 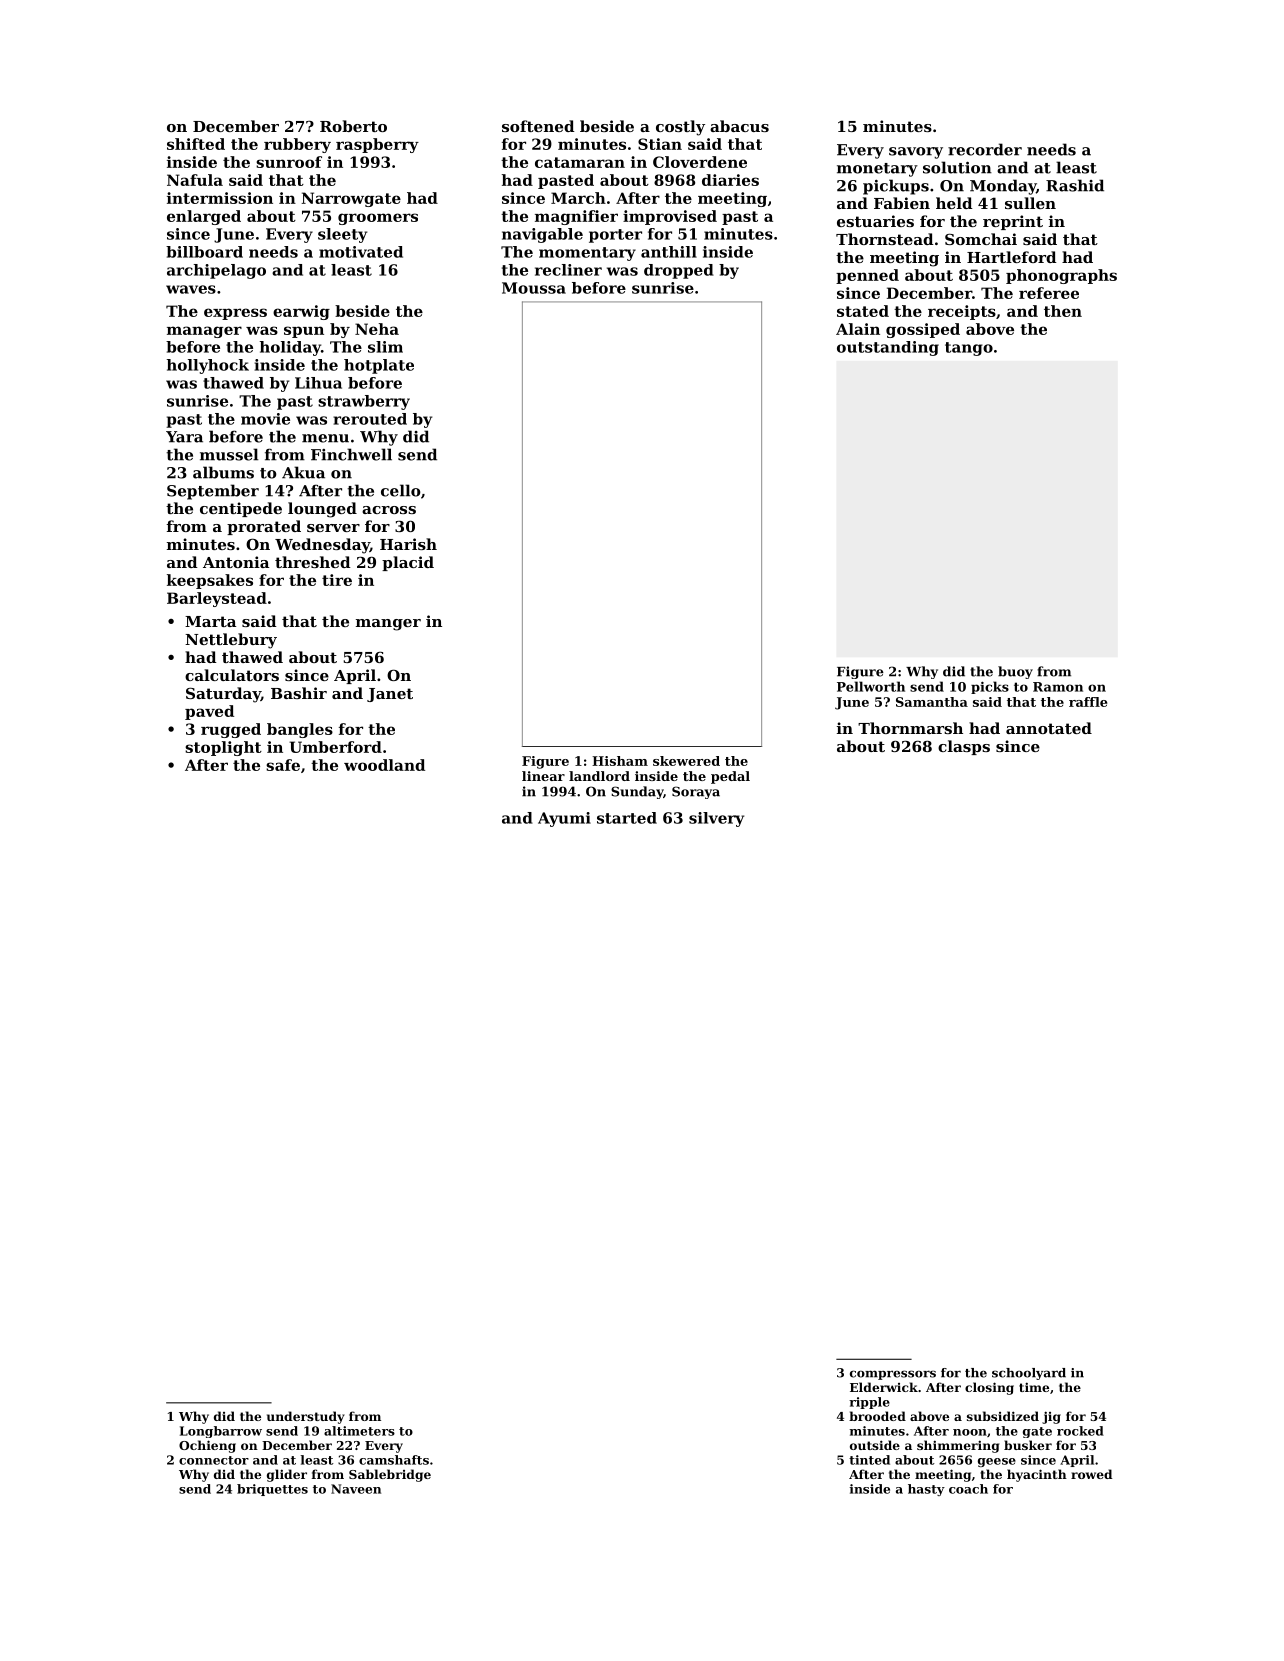 I want to click on camshafts, so click(x=394, y=1460).
